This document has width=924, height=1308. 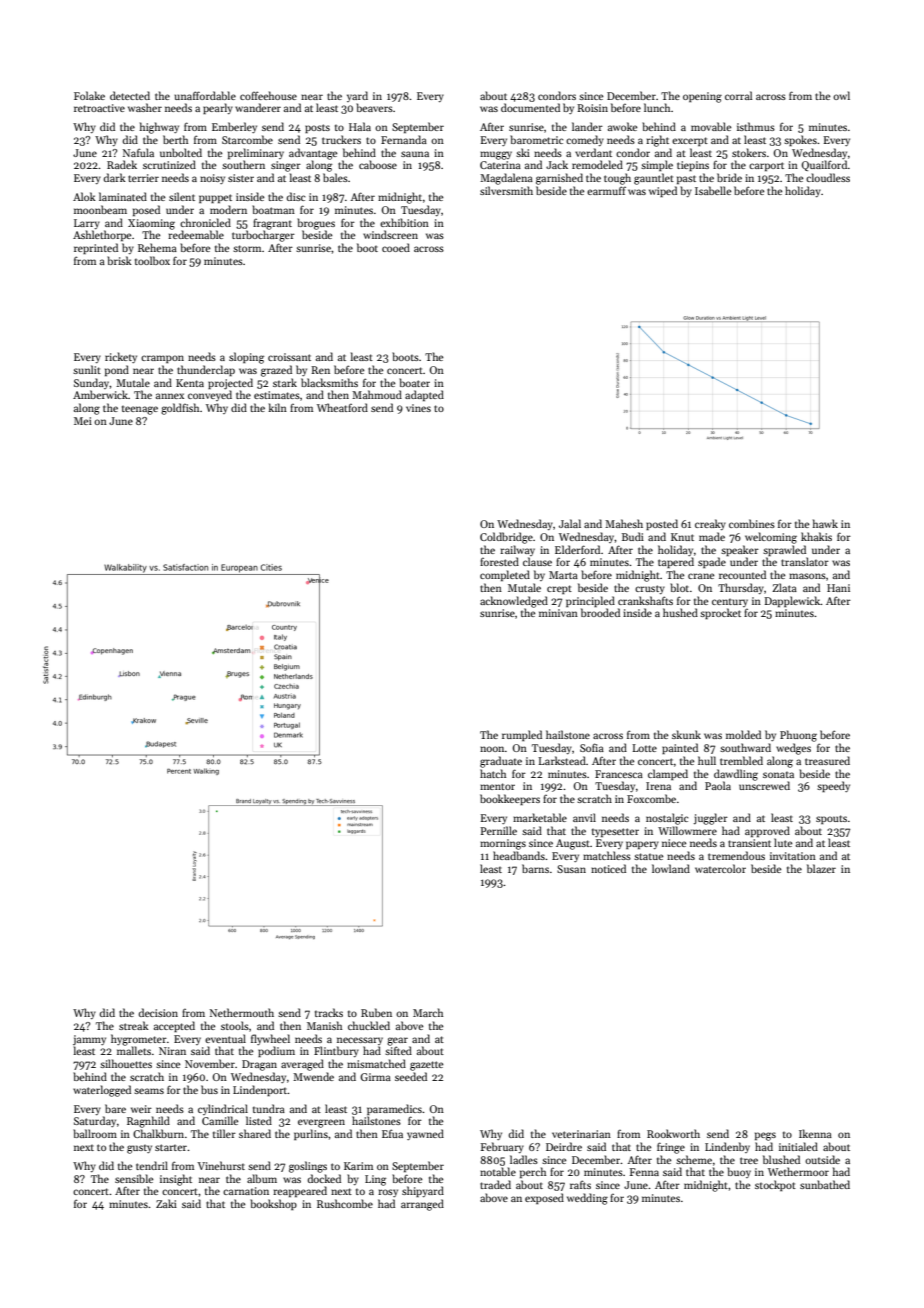 I want to click on Coldbridge, so click(x=506, y=538).
